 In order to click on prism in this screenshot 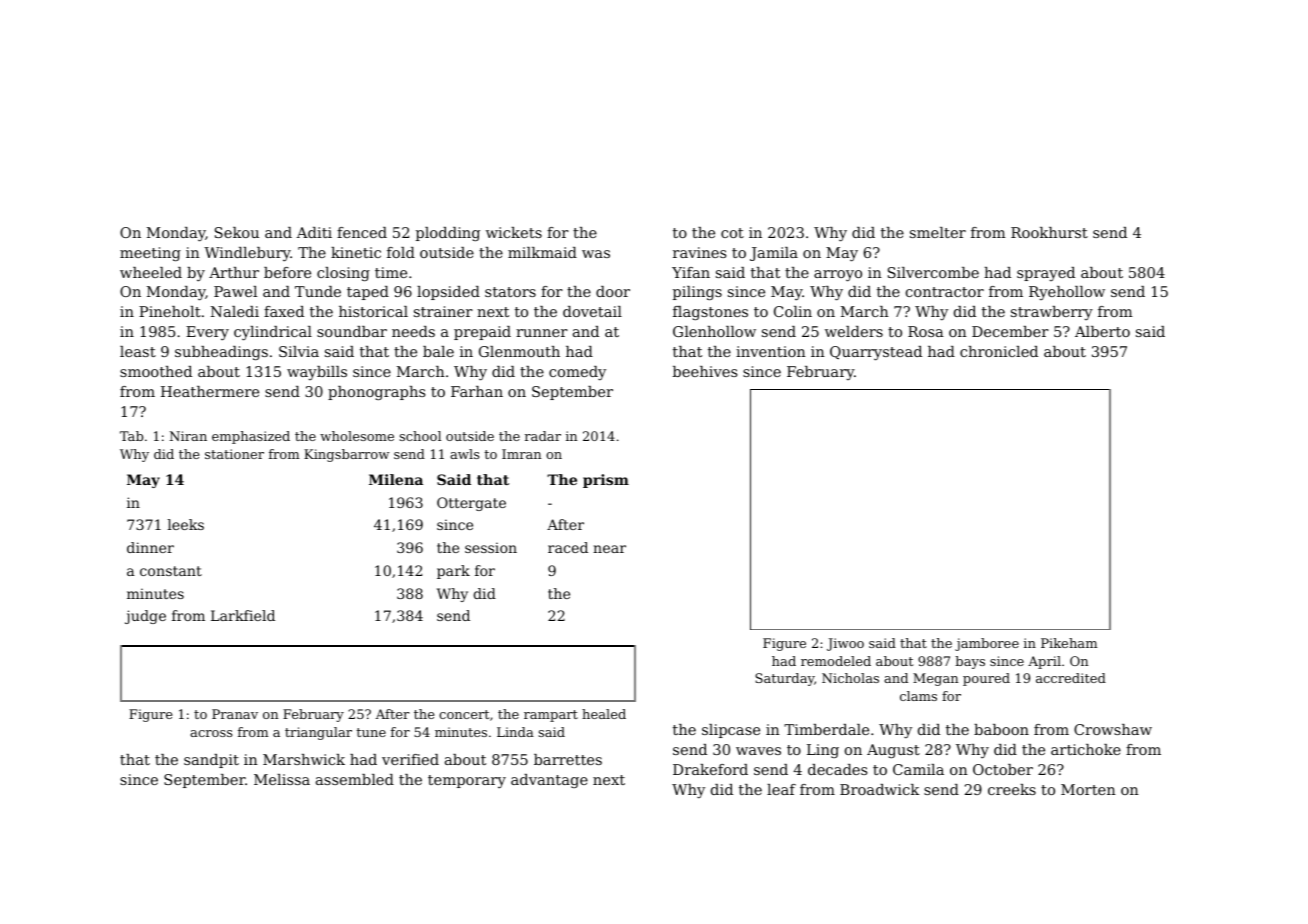, I will do `click(606, 481)`.
